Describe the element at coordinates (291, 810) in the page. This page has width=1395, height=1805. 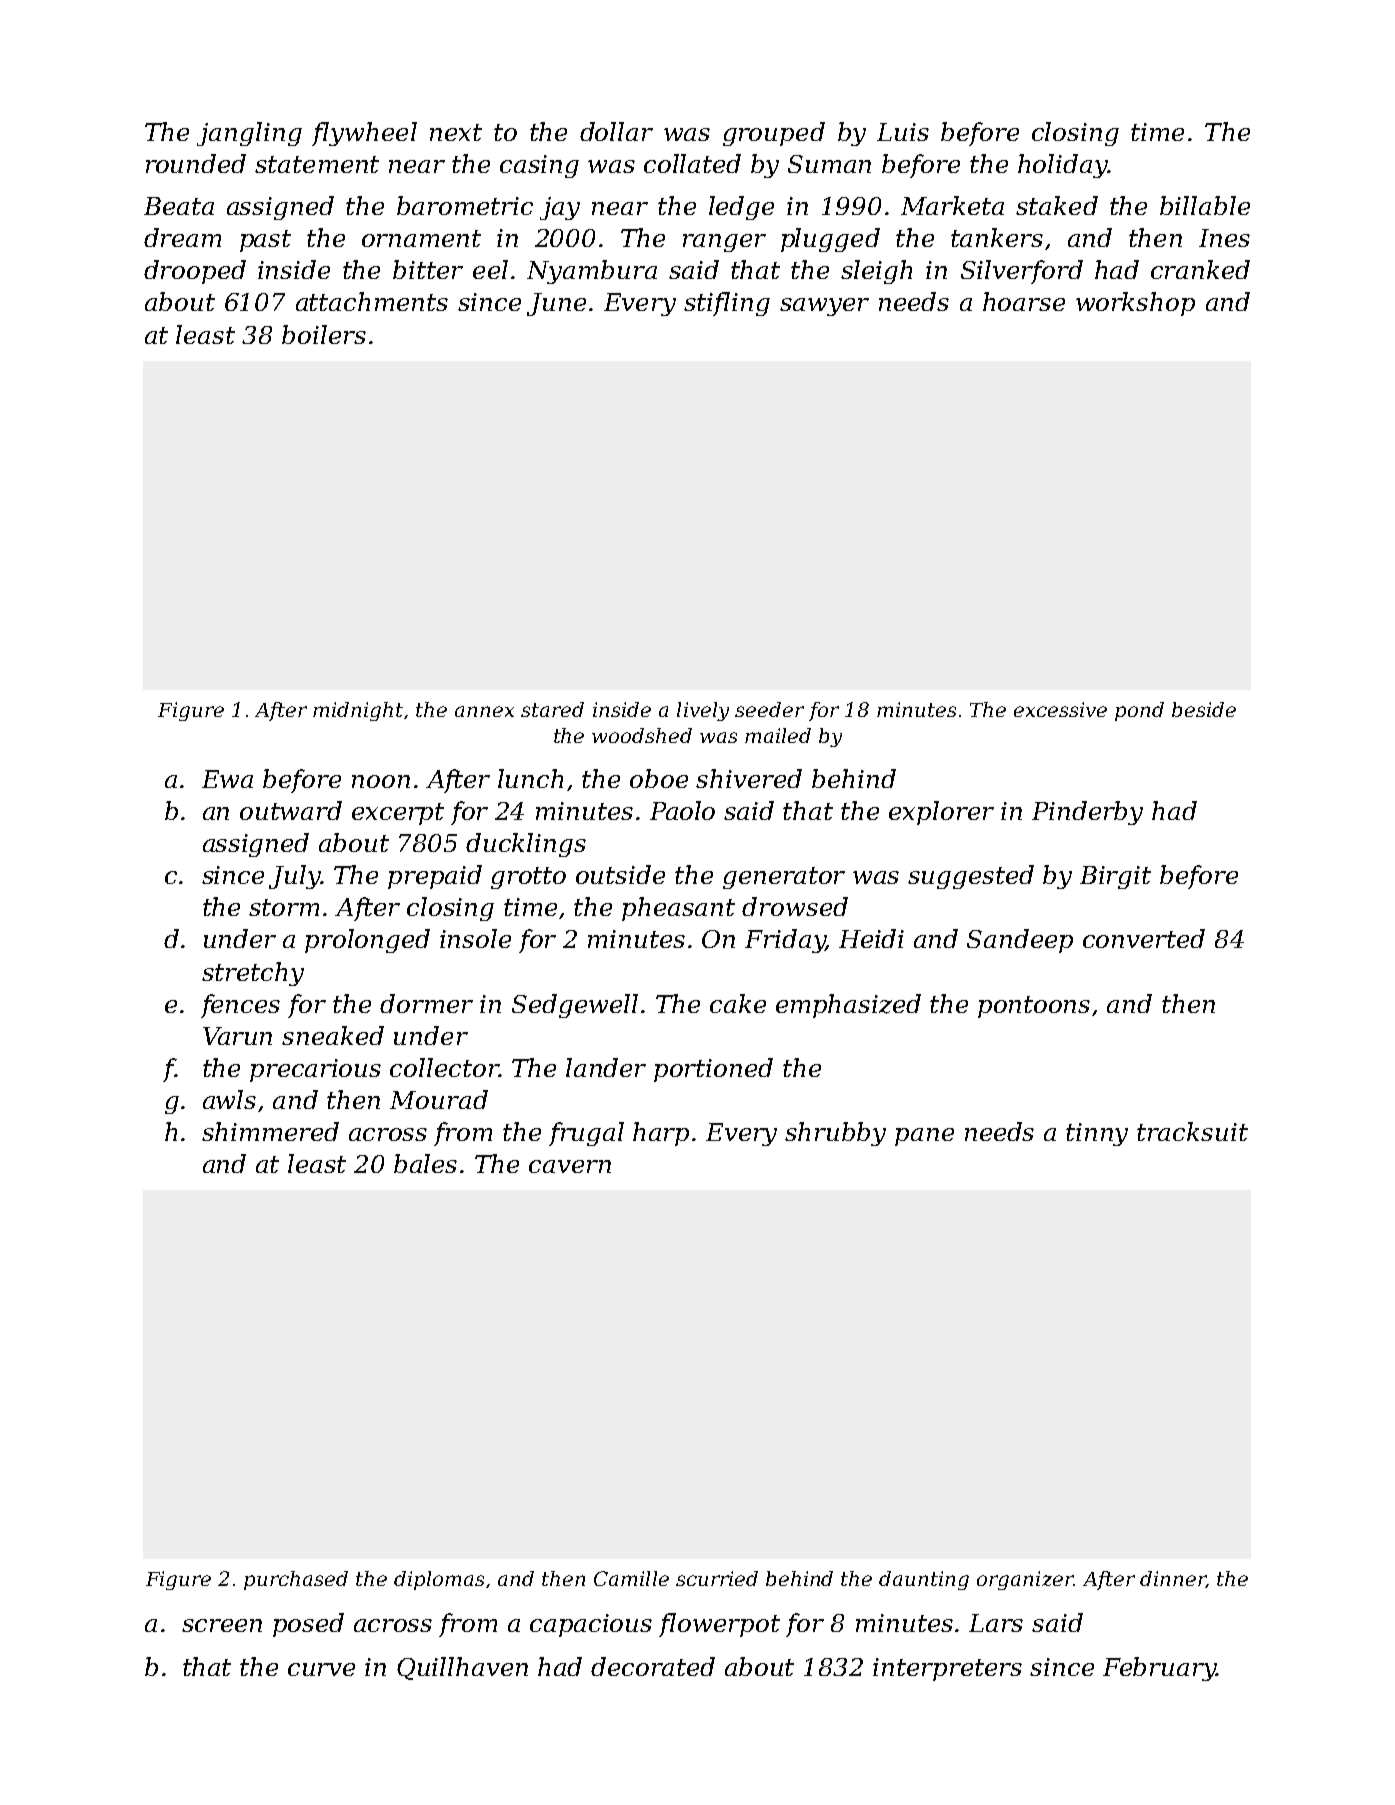
I see `outward` at that location.
